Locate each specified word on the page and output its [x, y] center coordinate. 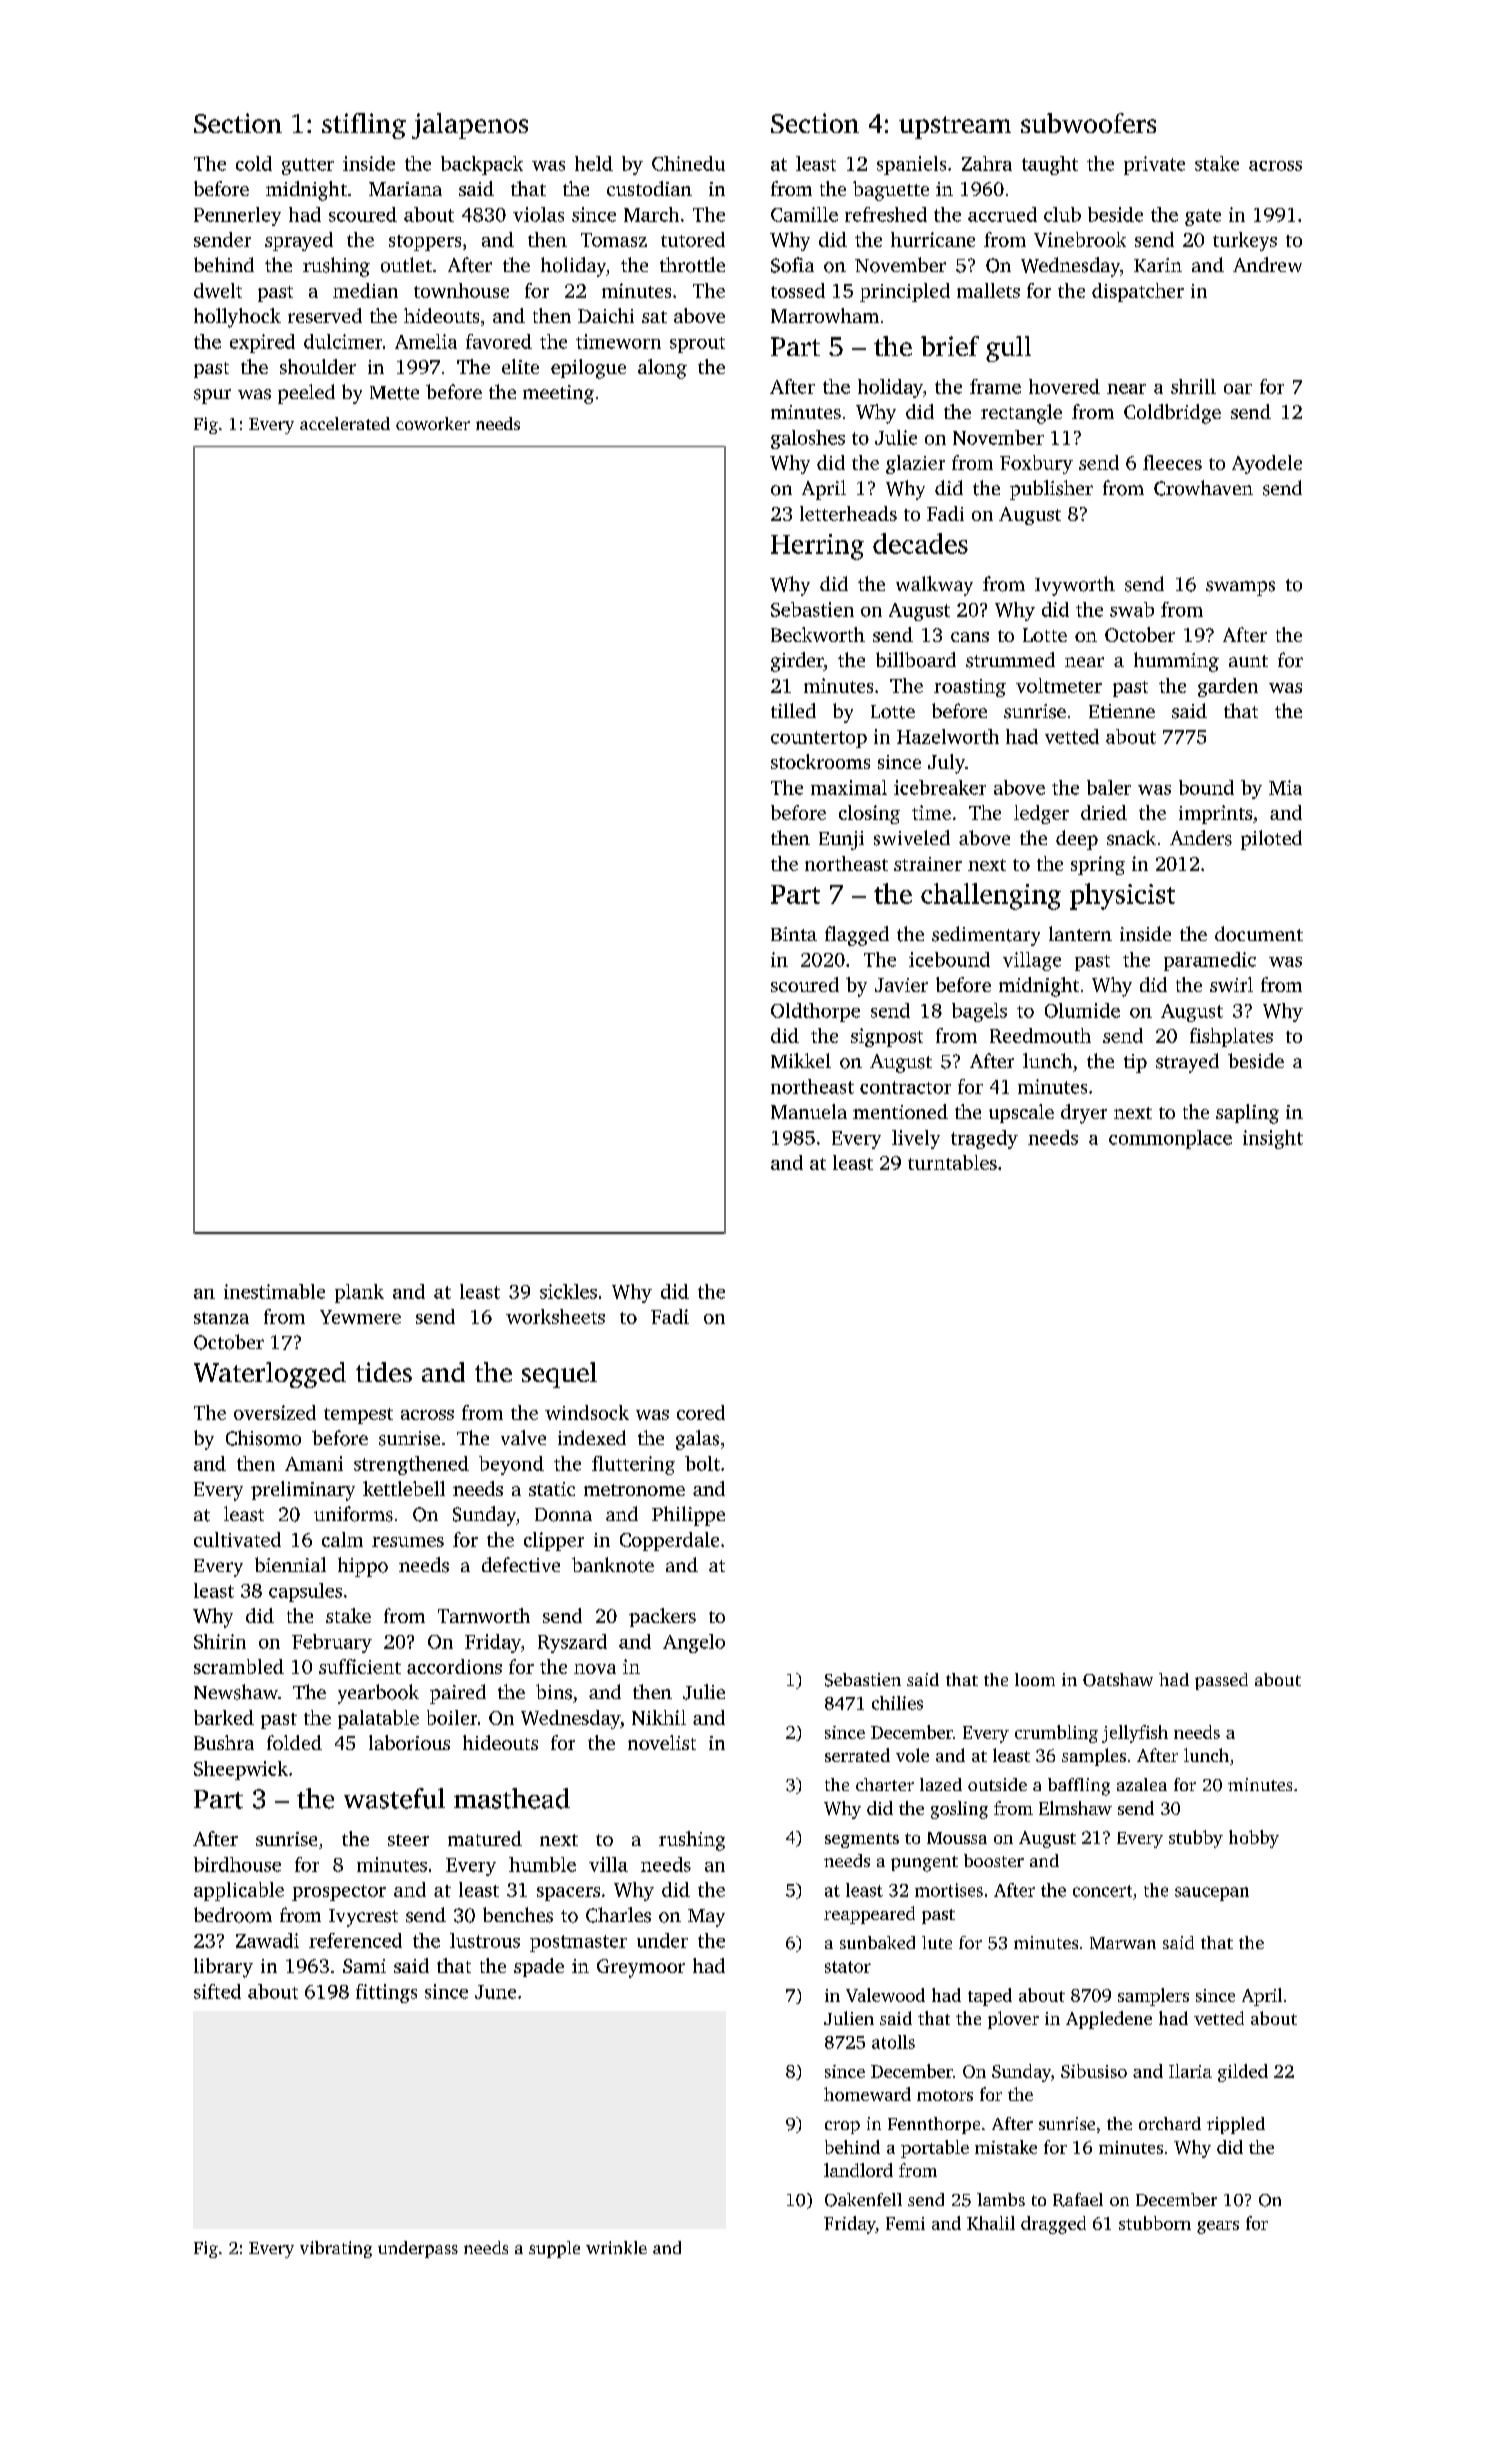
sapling [1247, 1114]
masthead [512, 1798]
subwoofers [1088, 123]
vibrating [336, 2249]
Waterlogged [270, 1375]
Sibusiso [1094, 2071]
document [1259, 934]
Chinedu [688, 163]
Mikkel [801, 1060]
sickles [568, 1291]
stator [848, 1967]
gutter [308, 166]
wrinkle [616, 2247]
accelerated [345, 423]
